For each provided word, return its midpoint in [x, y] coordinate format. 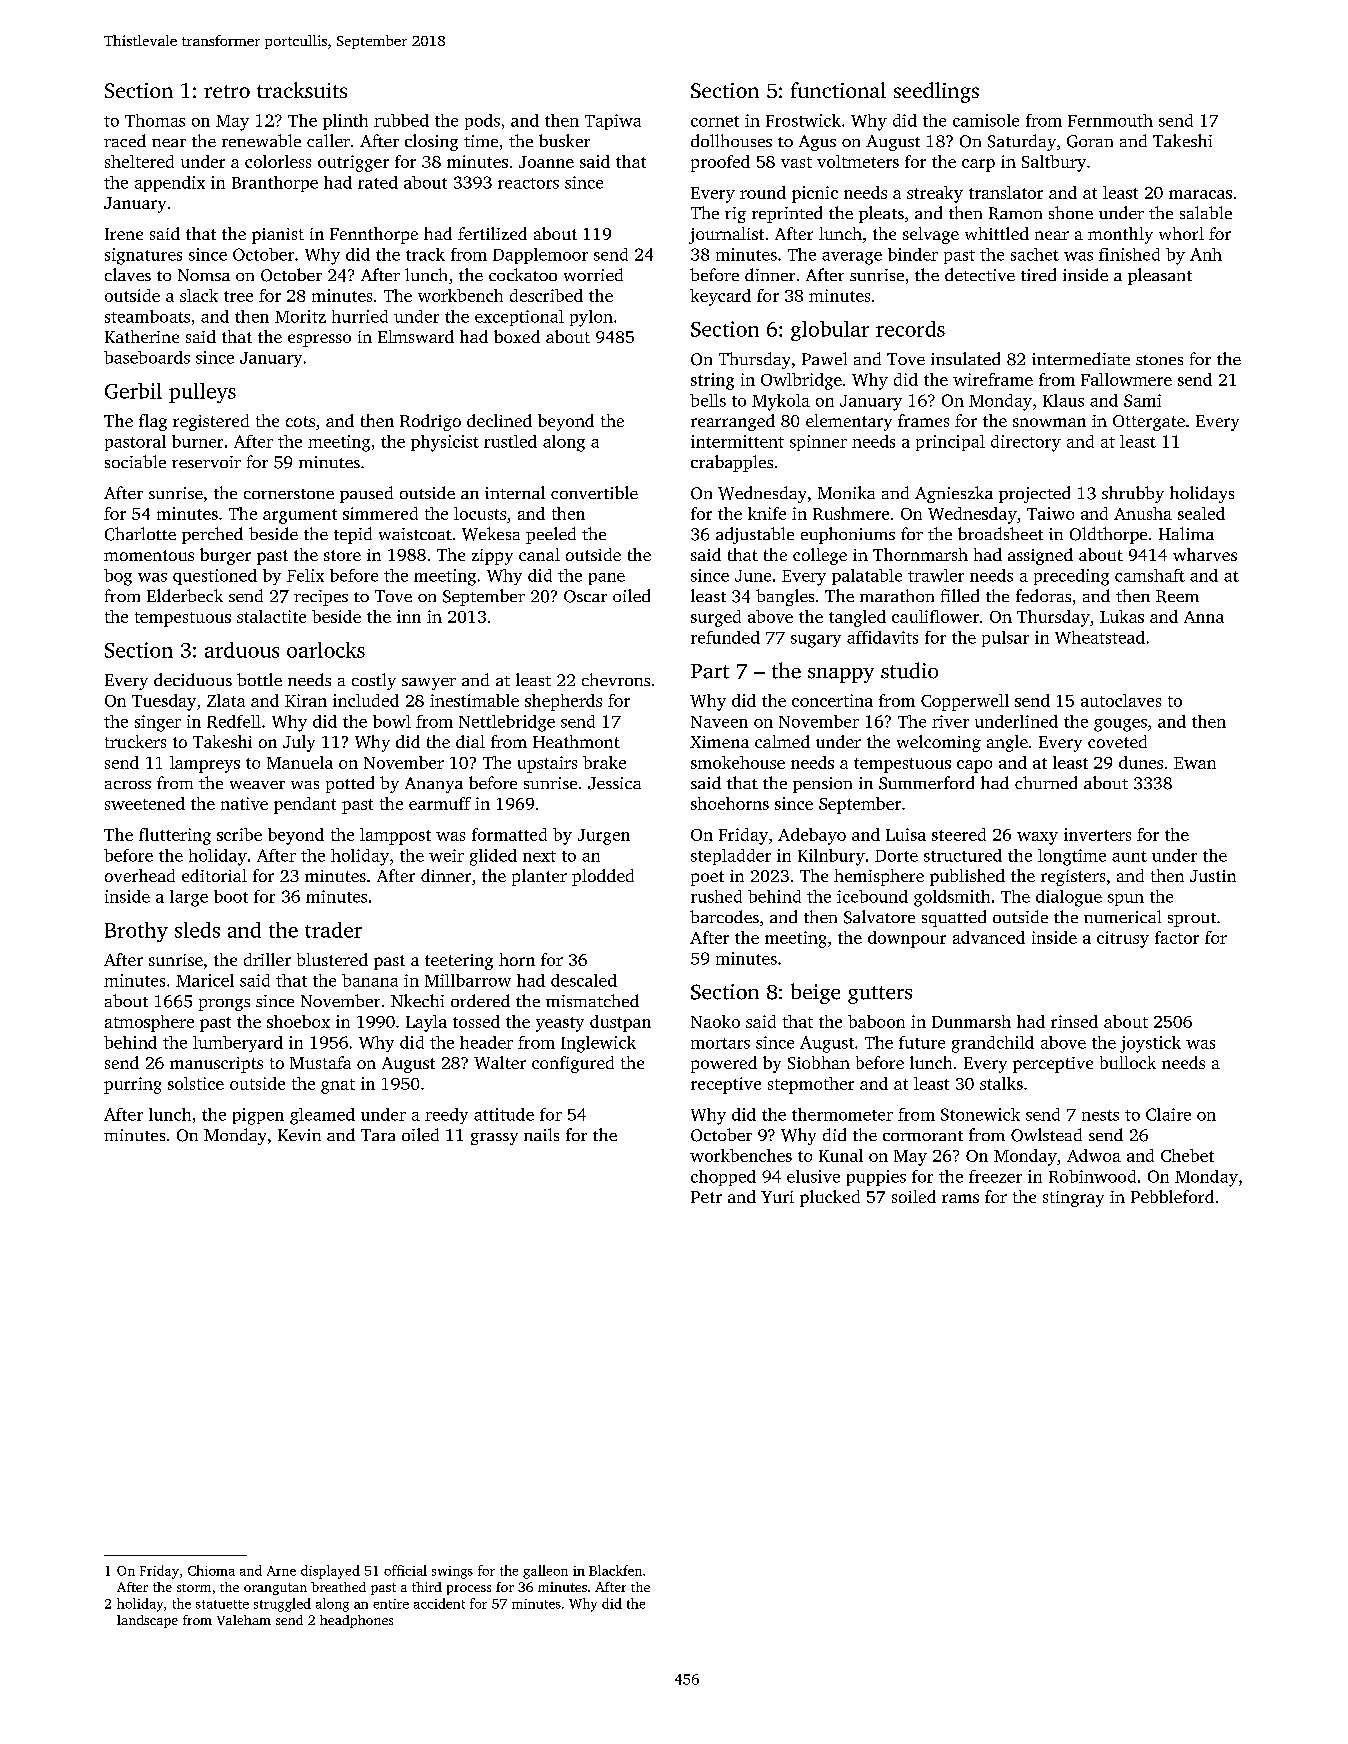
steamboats [147, 316]
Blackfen [615, 1570]
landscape [147, 1621]
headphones [356, 1621]
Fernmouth [1110, 120]
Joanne [546, 162]
